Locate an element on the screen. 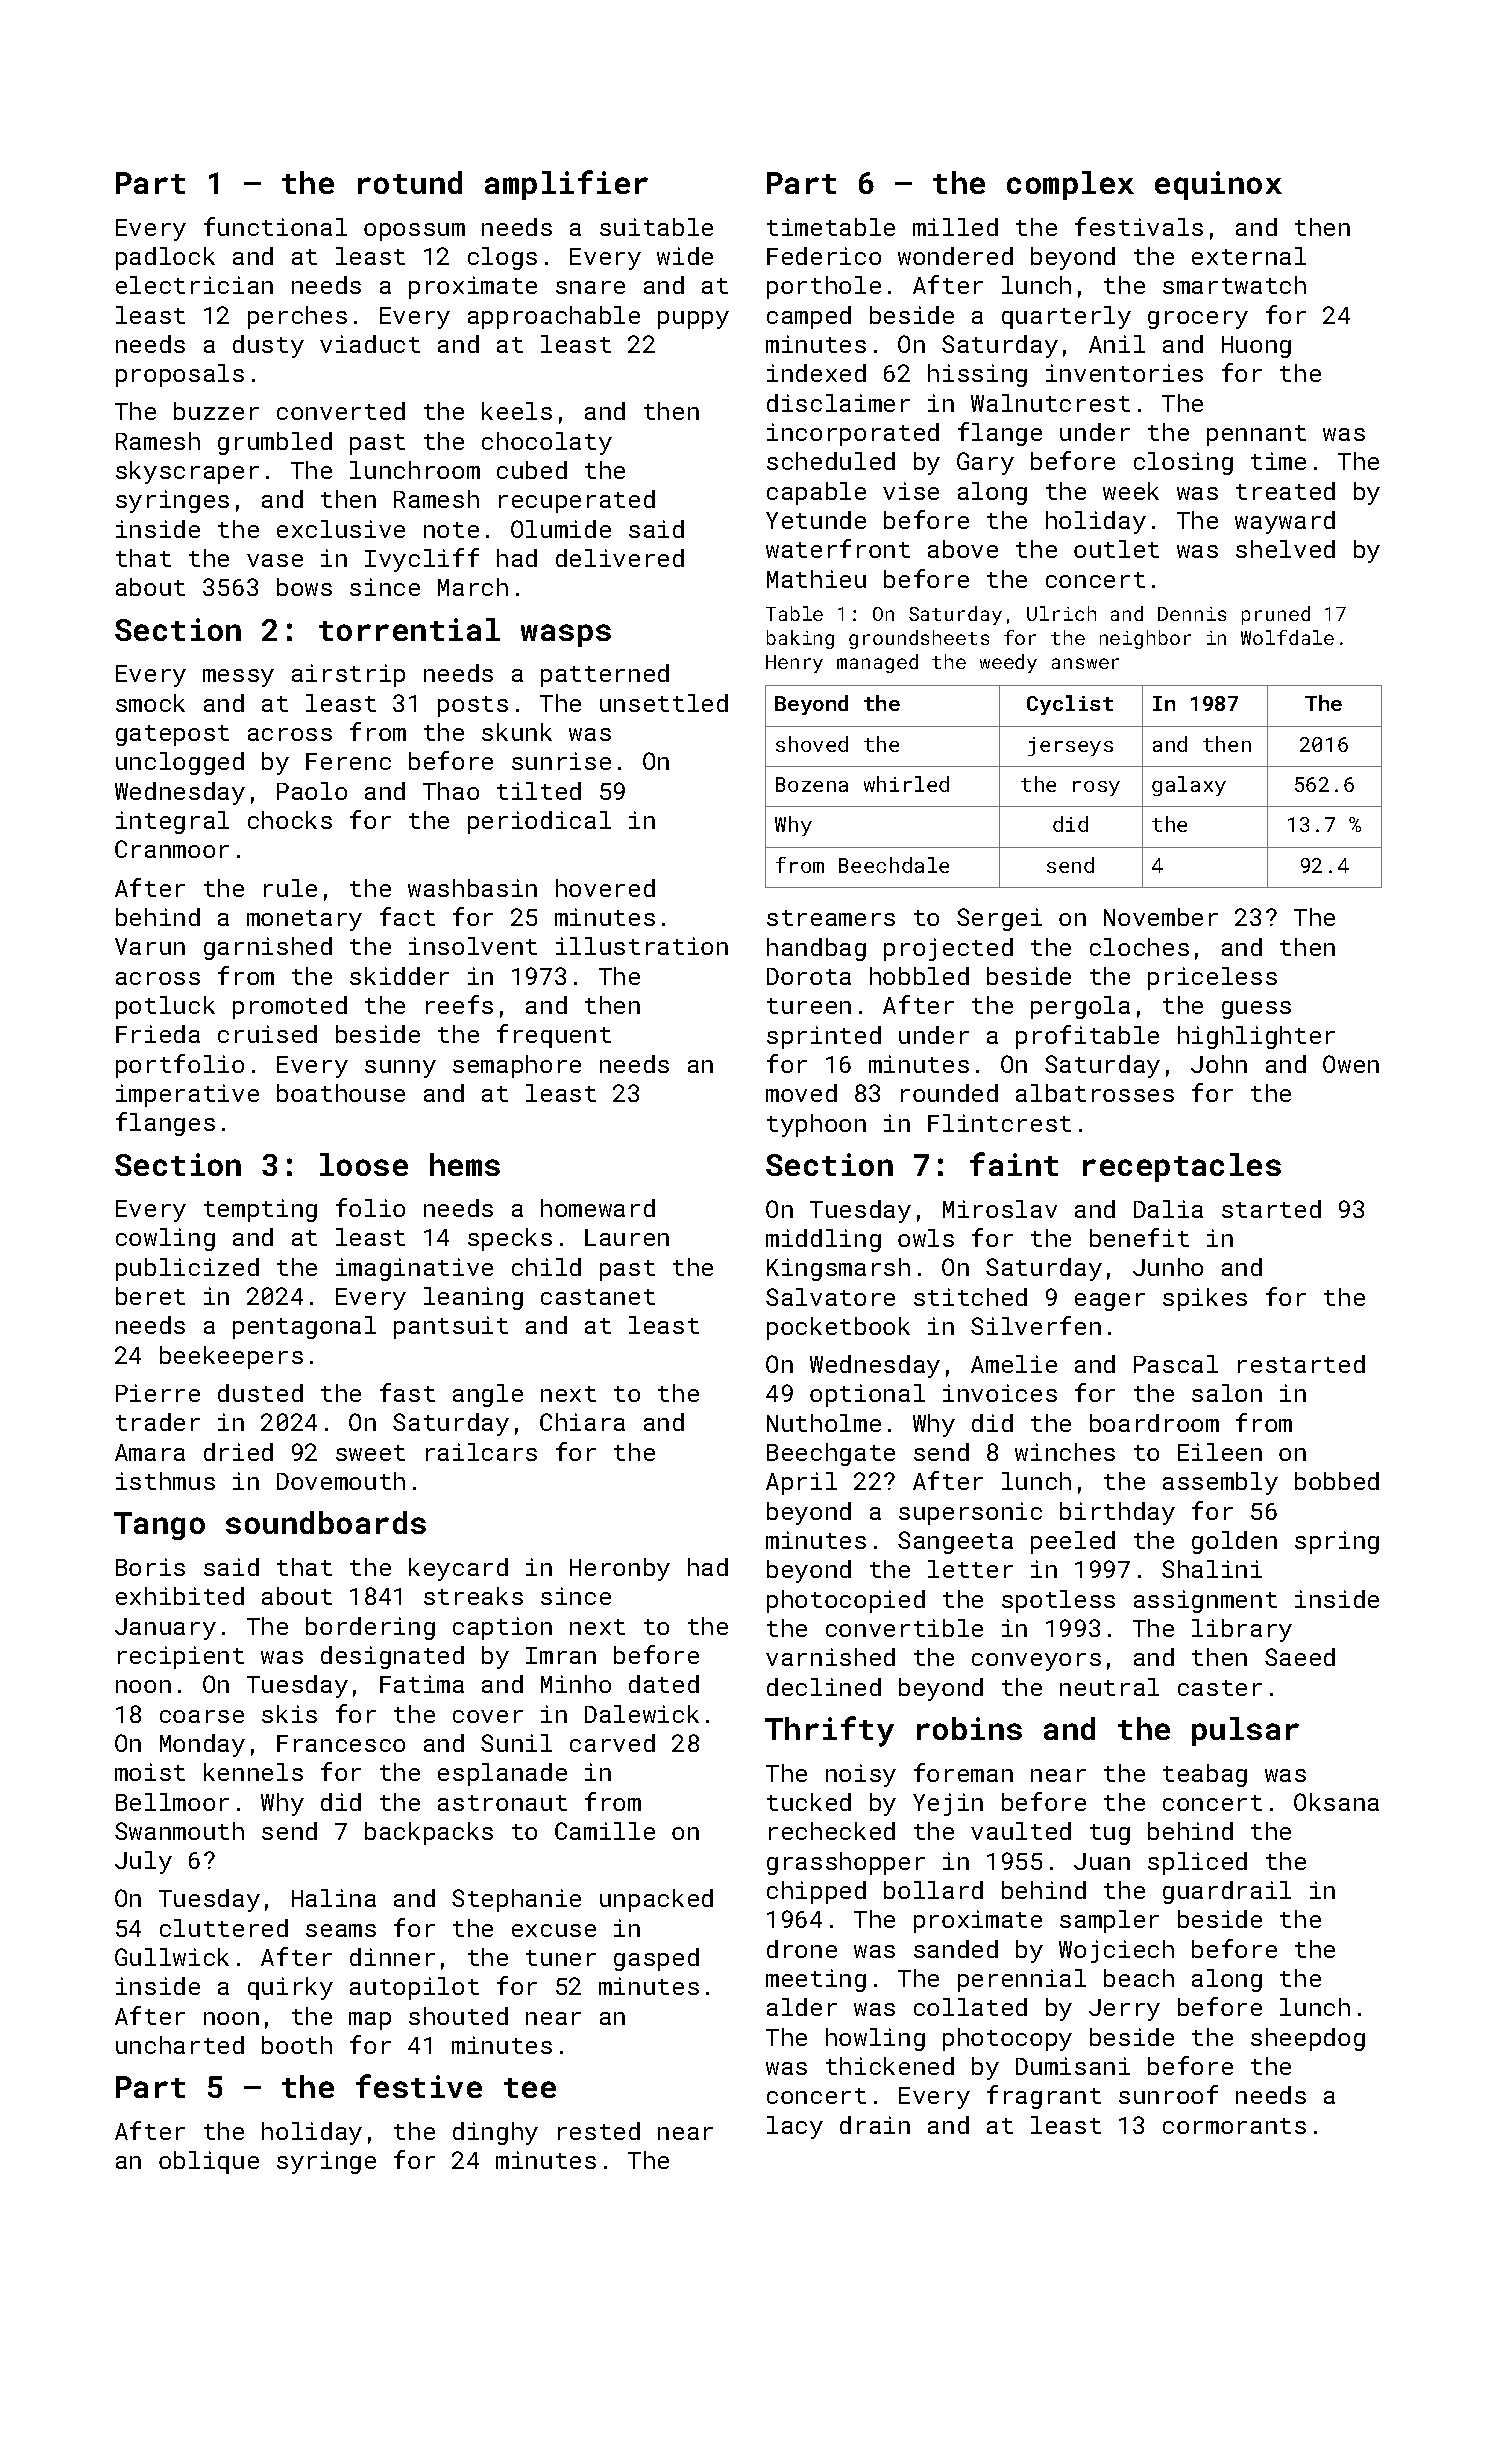 Image resolution: width=1496 pixels, height=2464 pixels. hems is located at coordinates (465, 1164).
